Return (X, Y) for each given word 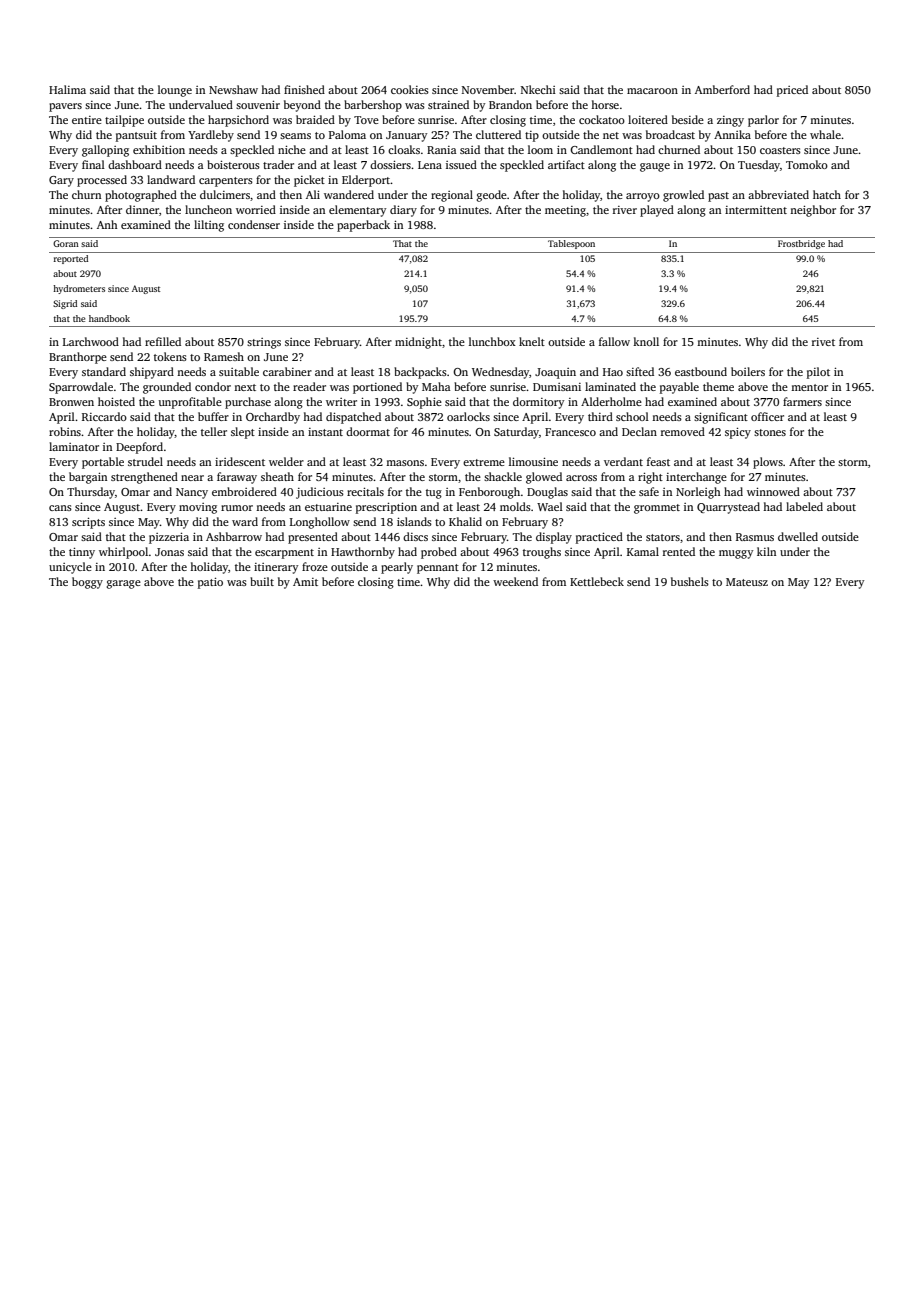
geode (492, 196)
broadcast (670, 134)
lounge (175, 91)
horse (605, 104)
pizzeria (169, 538)
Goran (66, 243)
